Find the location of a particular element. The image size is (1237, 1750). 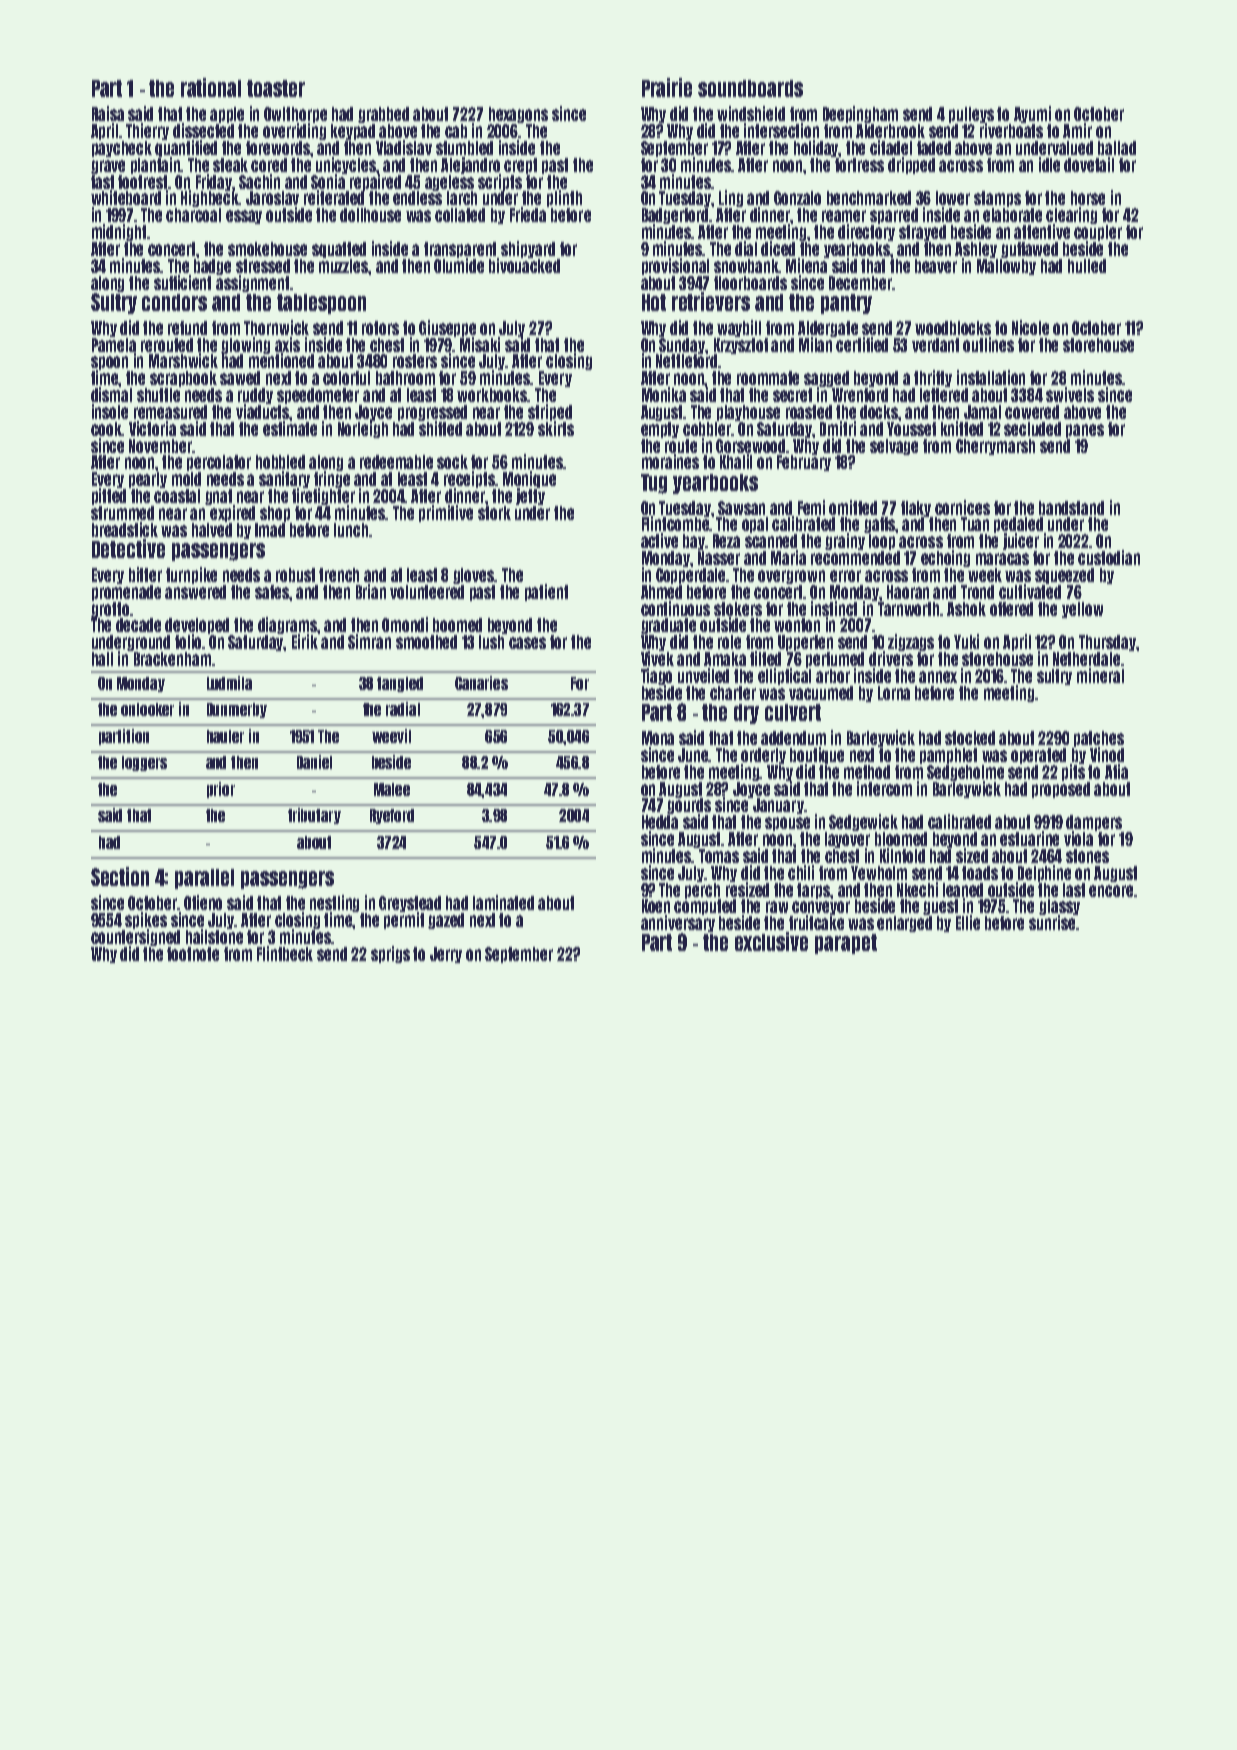

bandstand is located at coordinates (1071, 508).
